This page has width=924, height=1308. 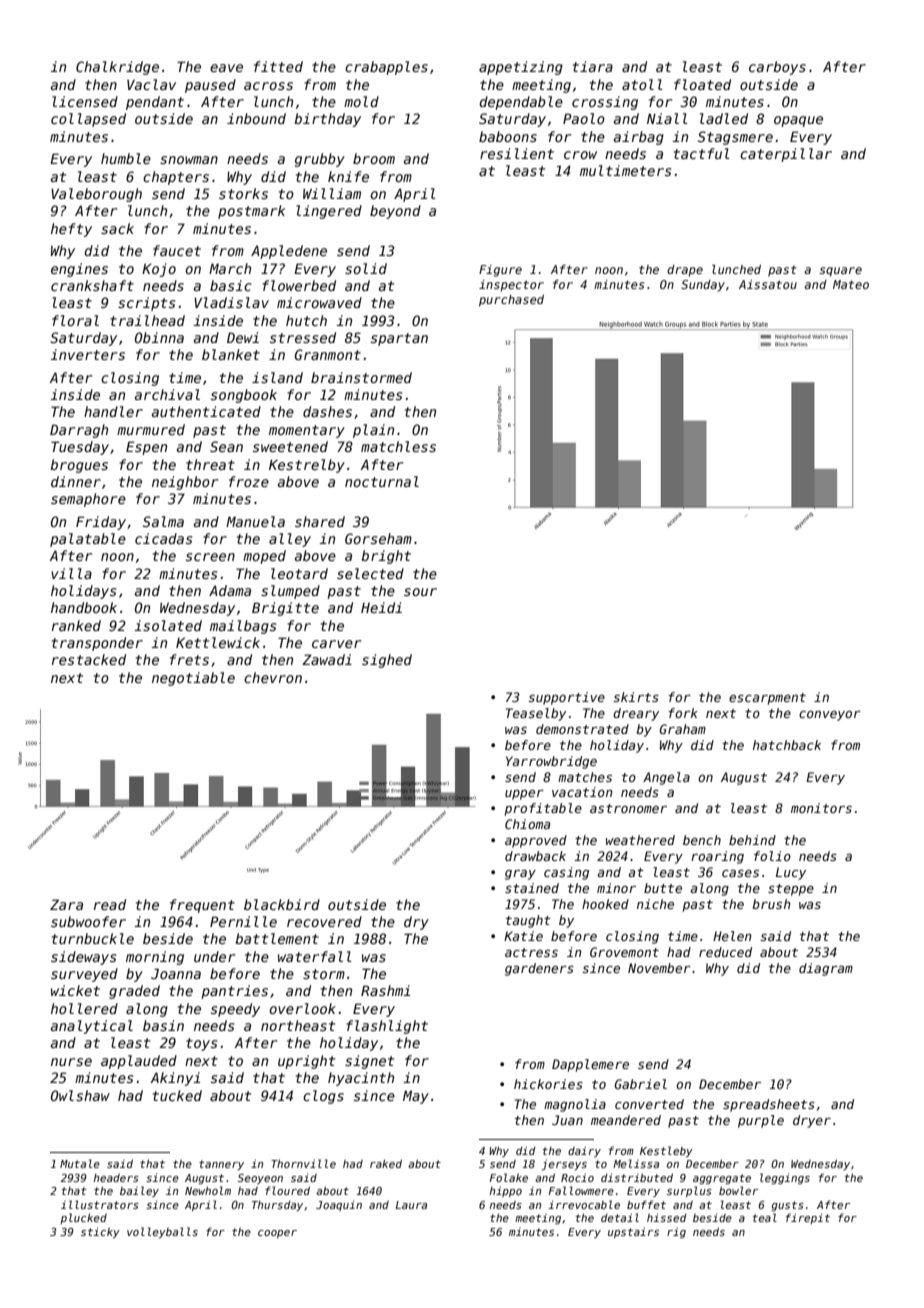 I want to click on hatchback, so click(x=787, y=745).
